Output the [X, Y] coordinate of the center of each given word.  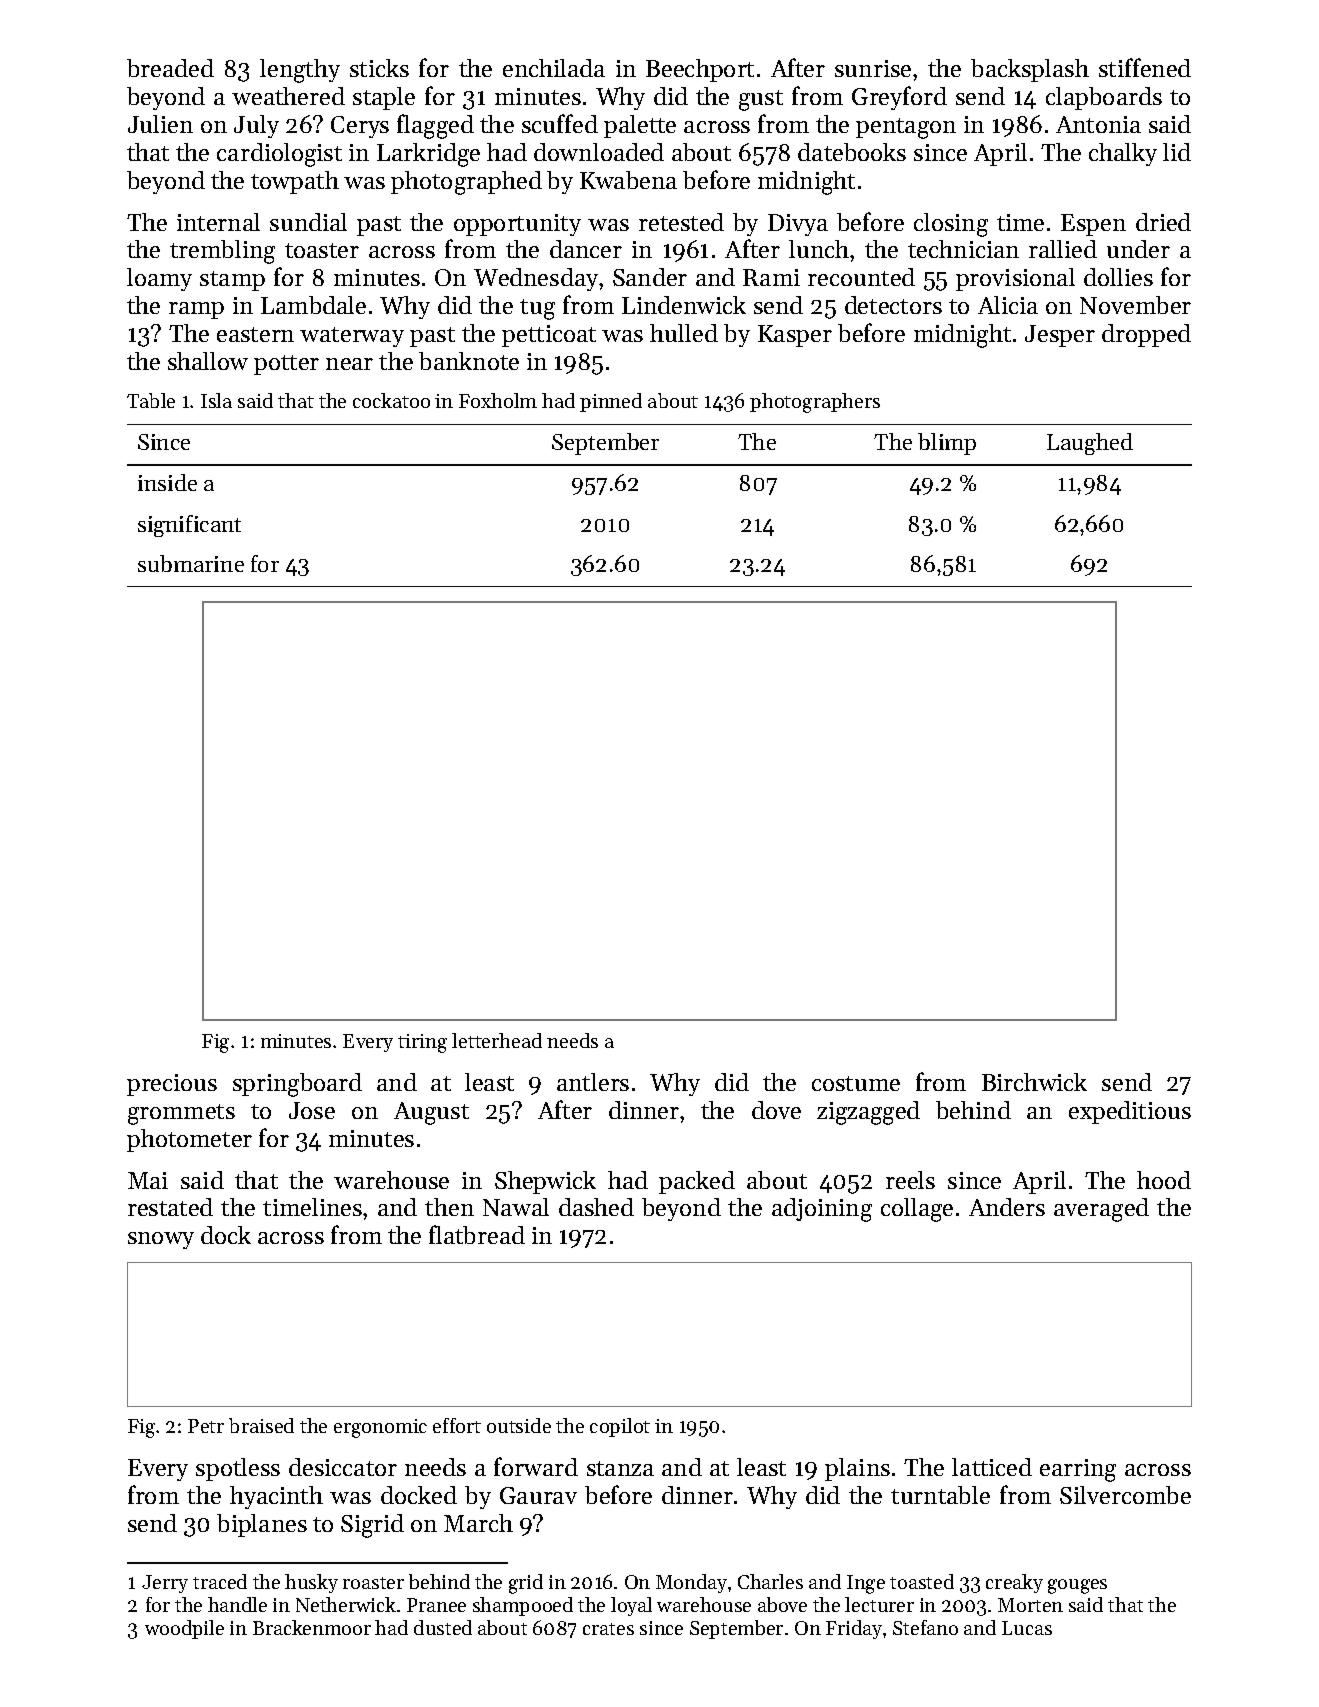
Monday [691, 1583]
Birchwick [1034, 1082]
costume [856, 1083]
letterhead [497, 1040]
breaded [170, 68]
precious [172, 1085]
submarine [191, 563]
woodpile [184, 1629]
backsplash [1030, 70]
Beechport [700, 70]
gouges [1077, 1586]
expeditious [1130, 1112]
